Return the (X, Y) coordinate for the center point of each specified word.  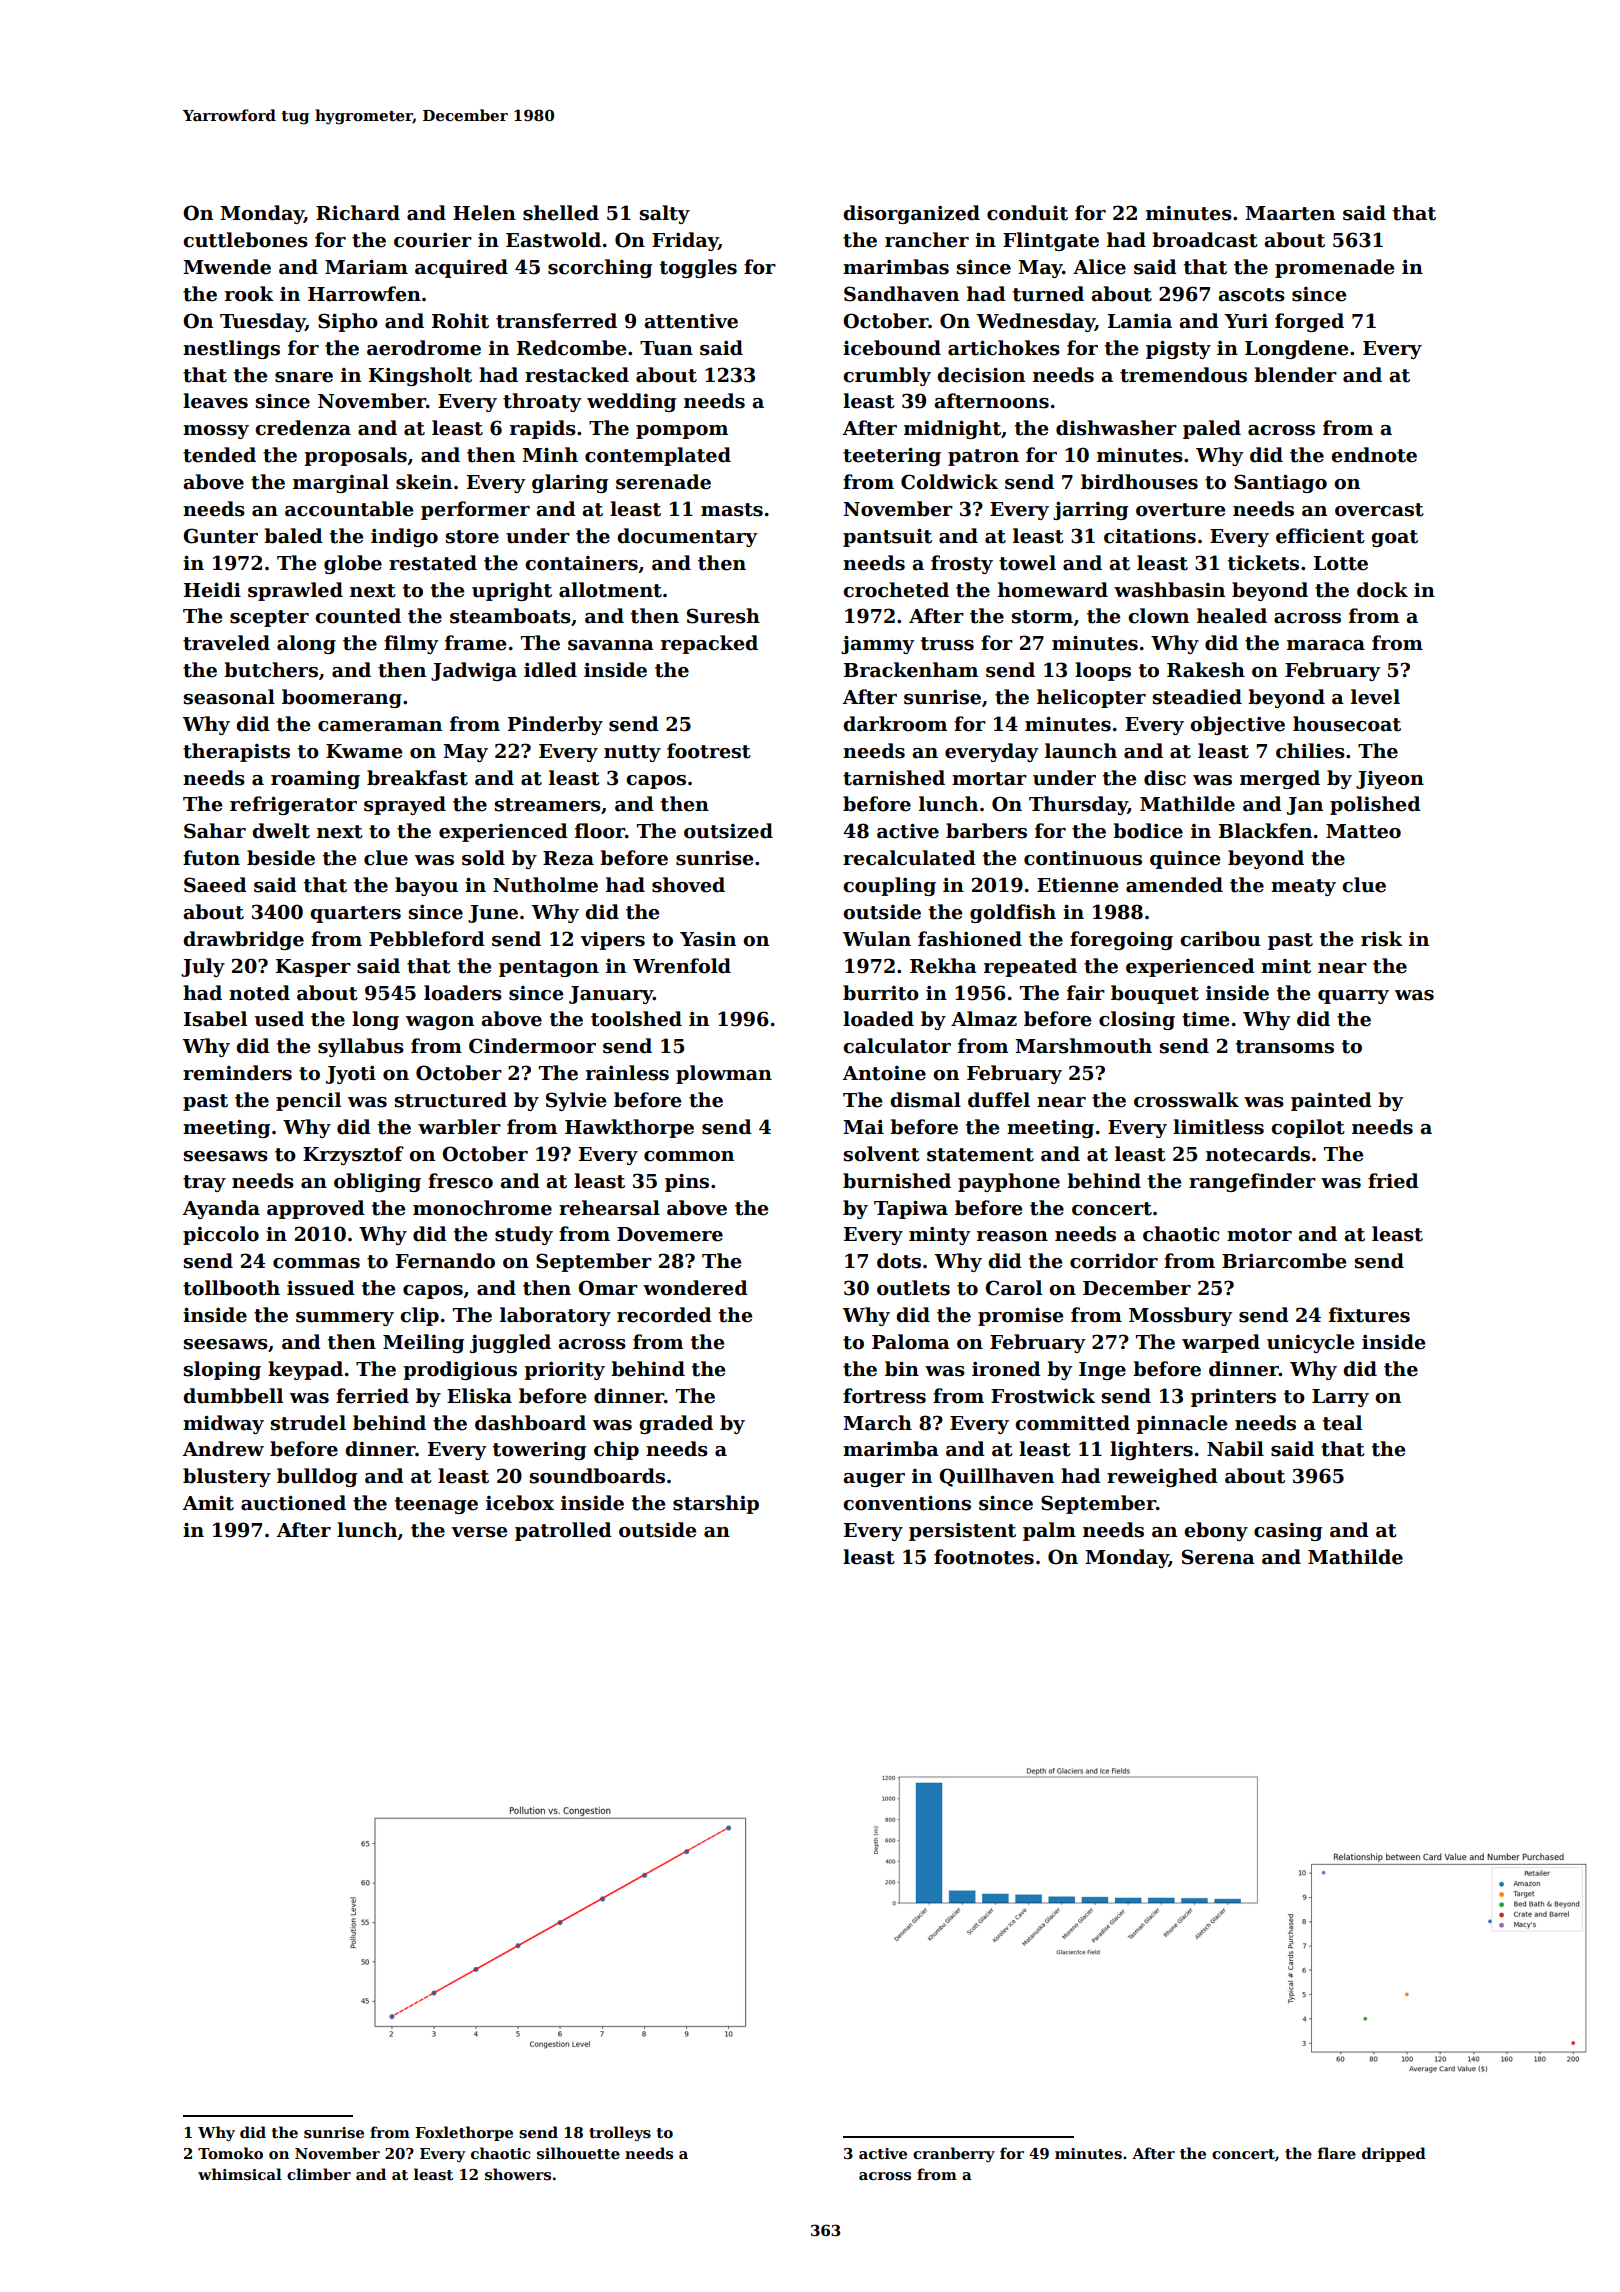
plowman (724, 1074)
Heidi (212, 590)
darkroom (895, 724)
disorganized (911, 214)
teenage (436, 1505)
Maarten (1290, 213)
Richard (358, 213)
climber (319, 2174)
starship (716, 1504)
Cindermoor (532, 1046)
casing (1288, 1532)
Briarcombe (1284, 1261)
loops (1103, 671)
